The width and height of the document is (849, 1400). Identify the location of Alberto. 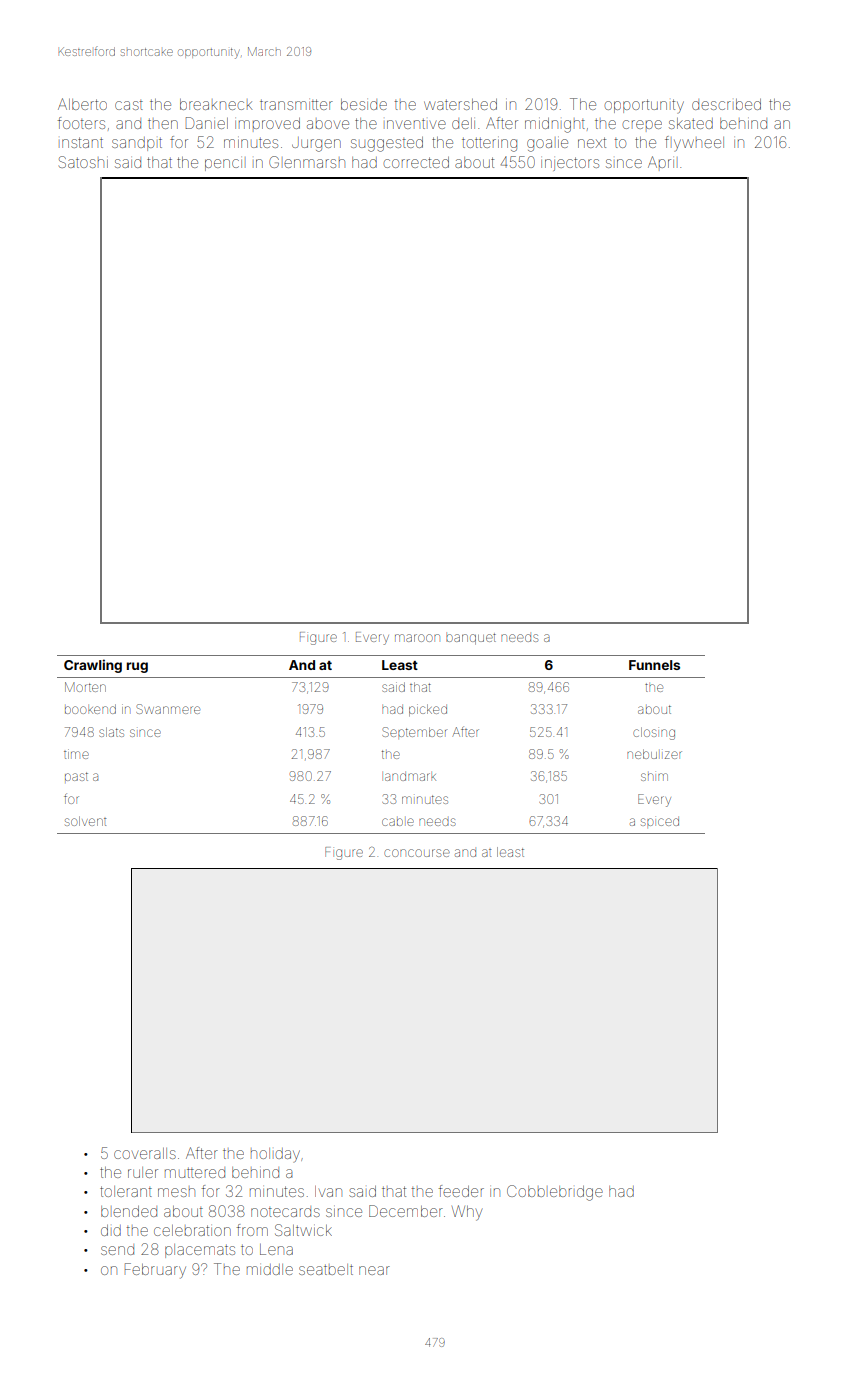
(82, 104).
